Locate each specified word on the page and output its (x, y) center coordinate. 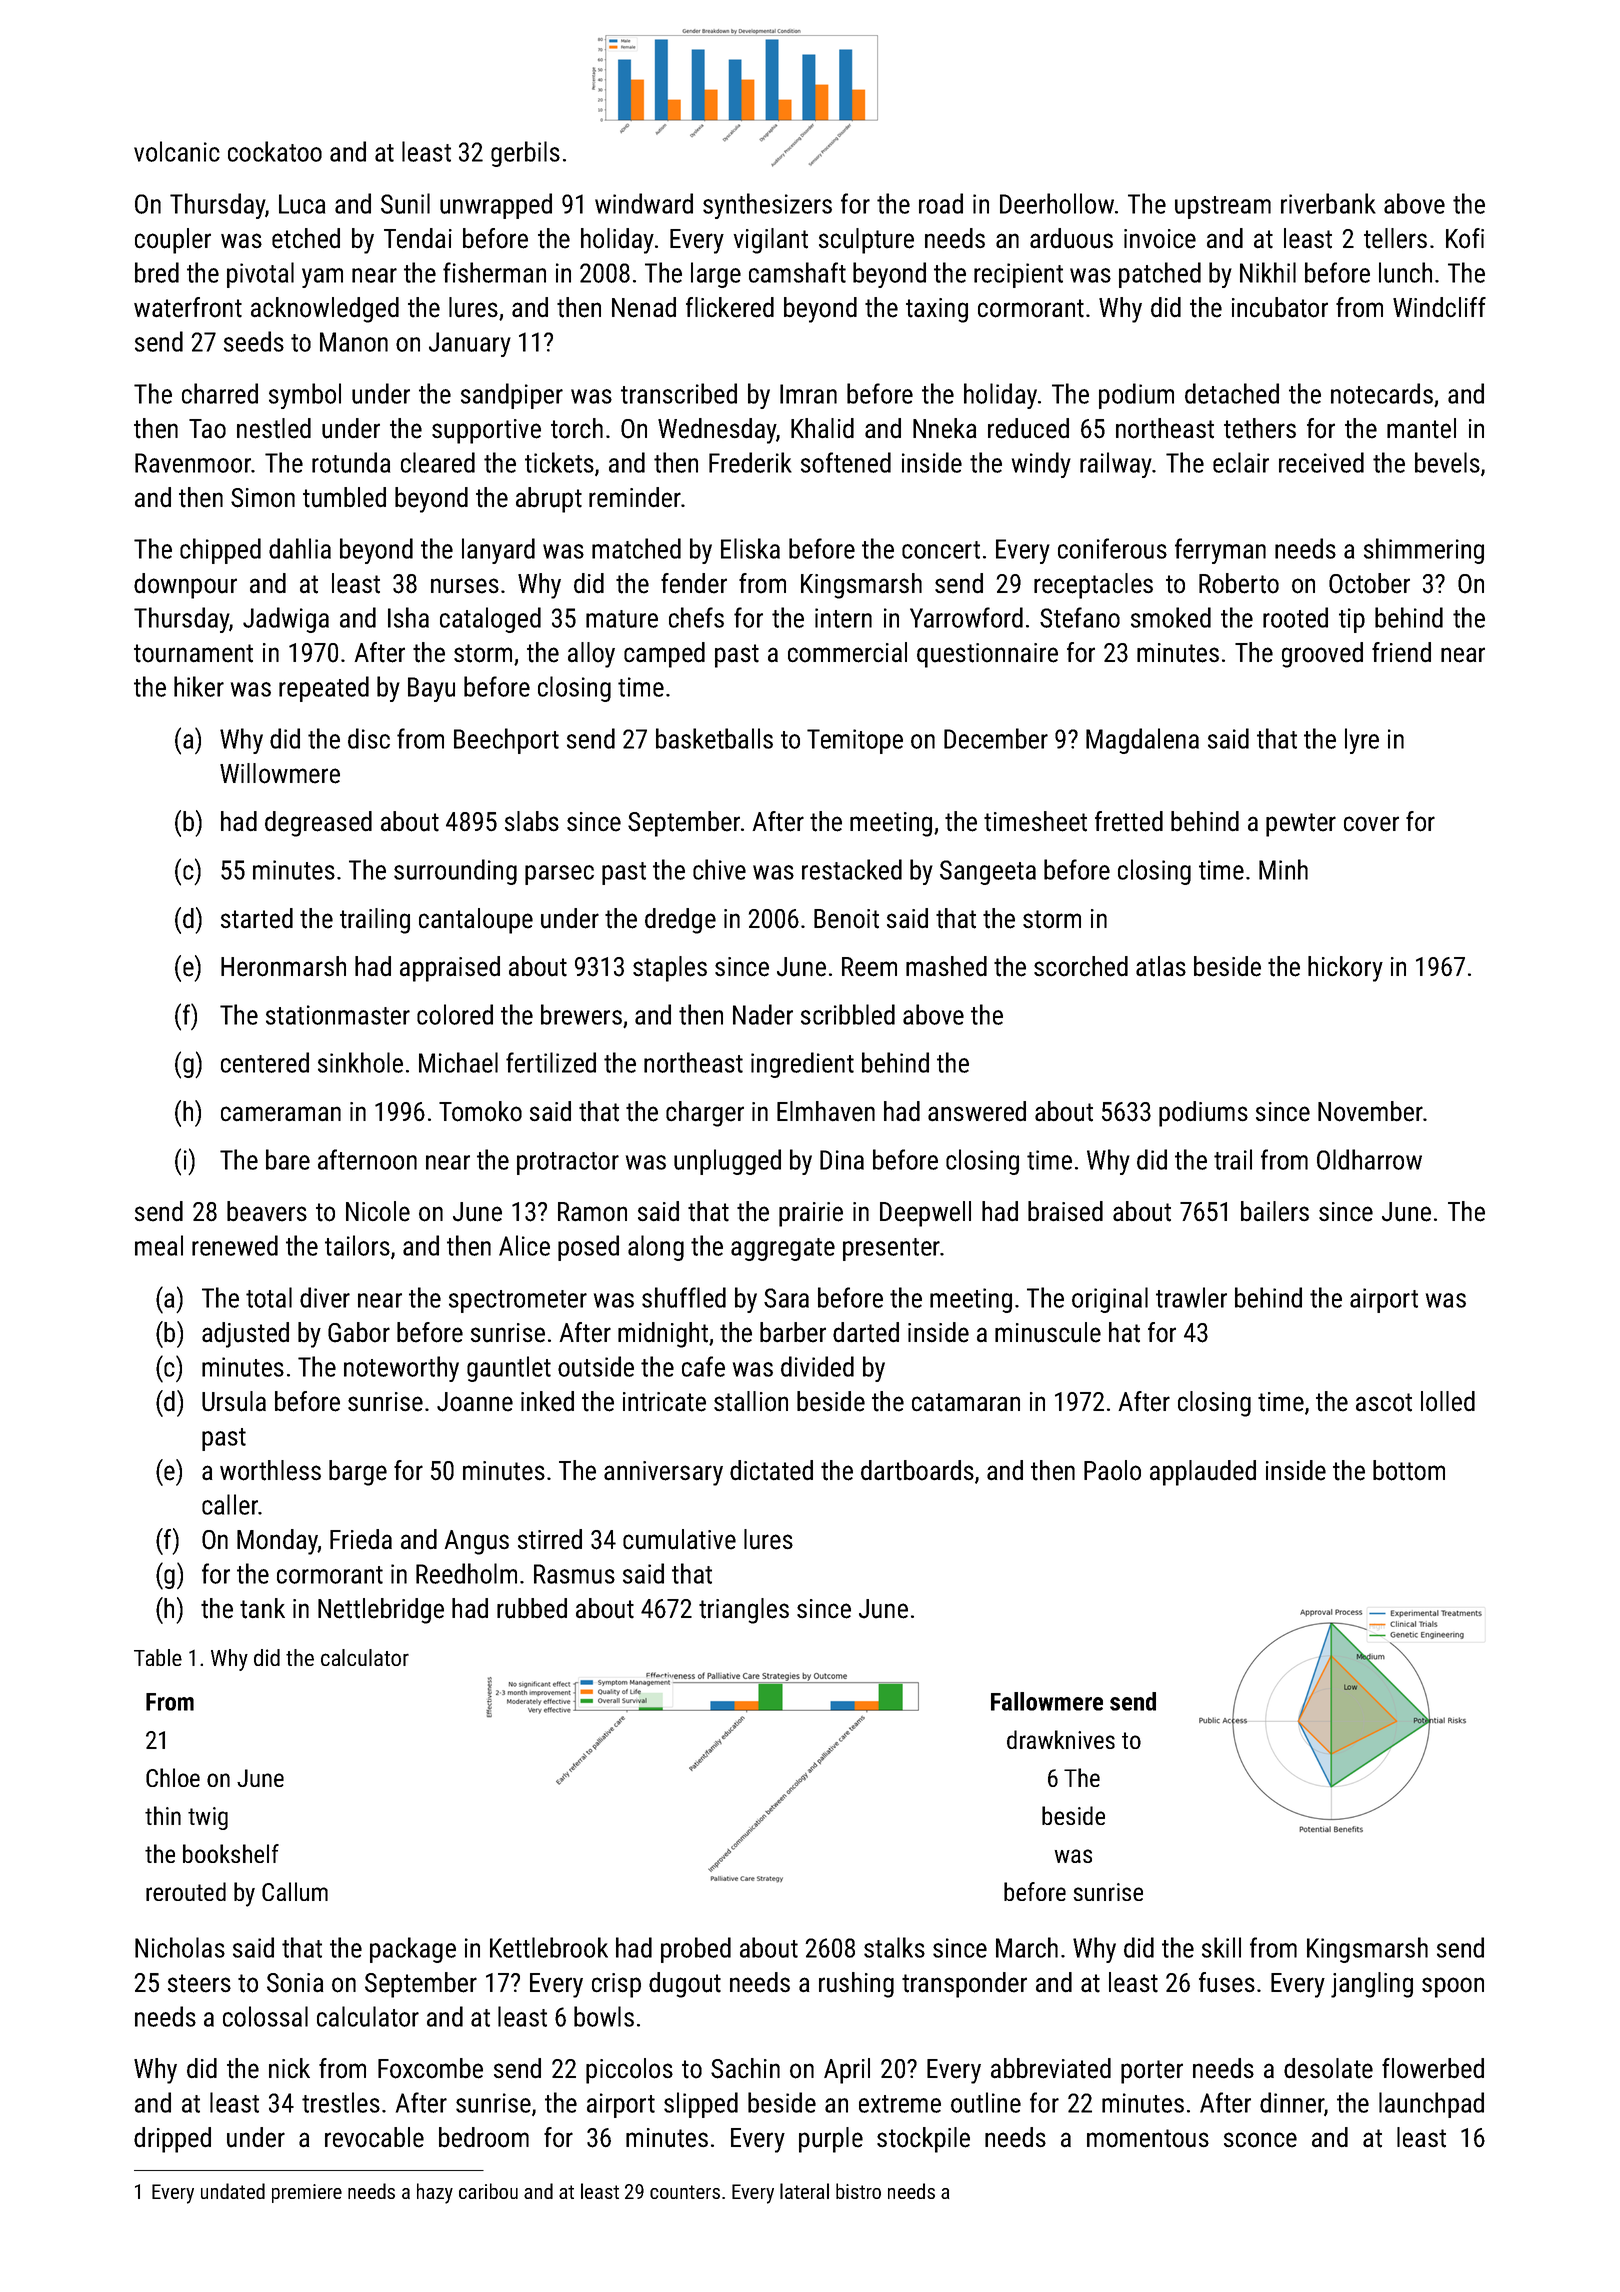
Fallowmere (1047, 1701)
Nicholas (180, 1947)
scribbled (848, 1014)
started (257, 918)
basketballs (714, 738)
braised (1065, 1211)
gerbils (525, 154)
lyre (1362, 741)
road (941, 203)
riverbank (1328, 203)
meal (159, 1245)
